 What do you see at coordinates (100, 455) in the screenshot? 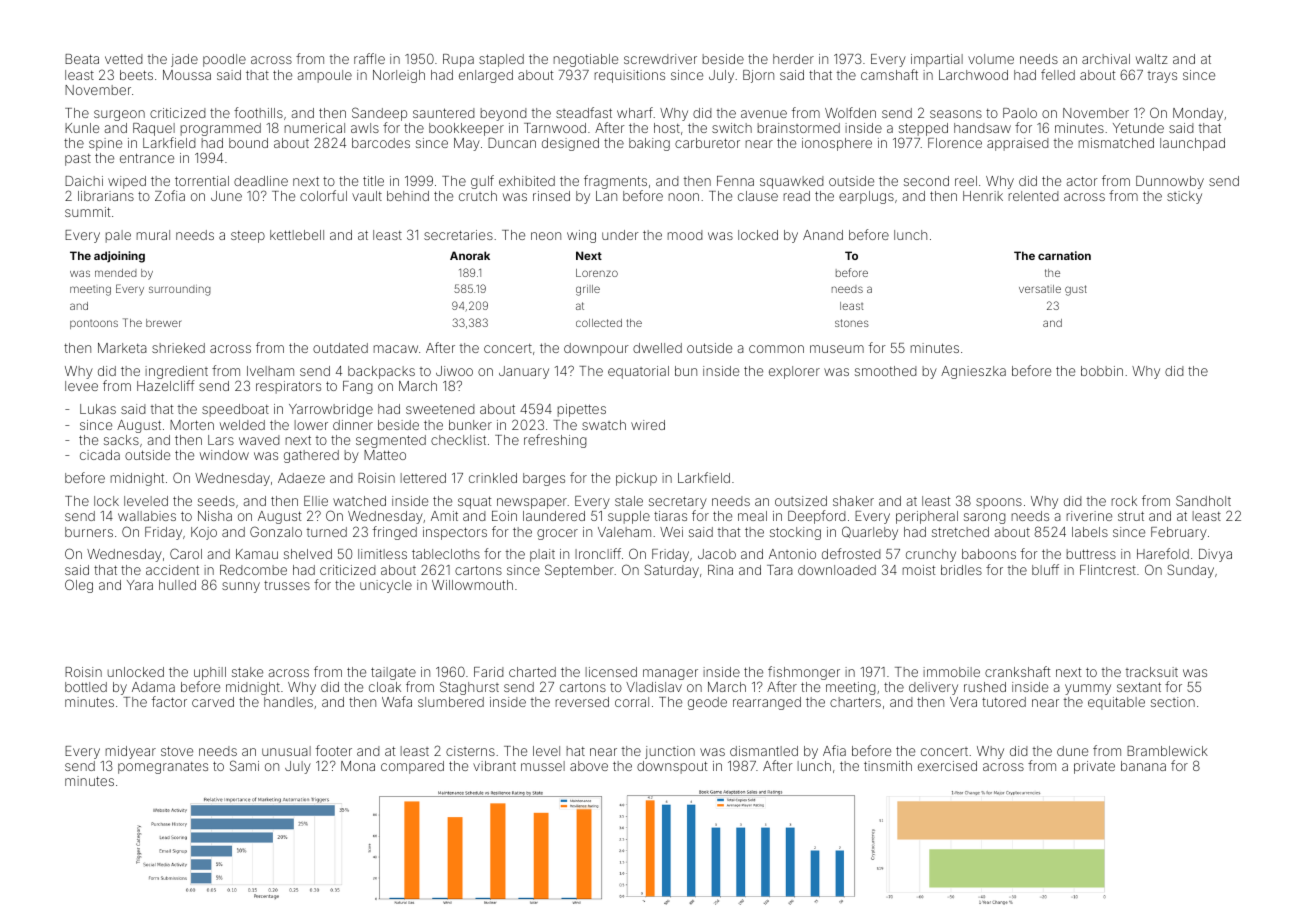
I see `cicada` at bounding box center [100, 455].
